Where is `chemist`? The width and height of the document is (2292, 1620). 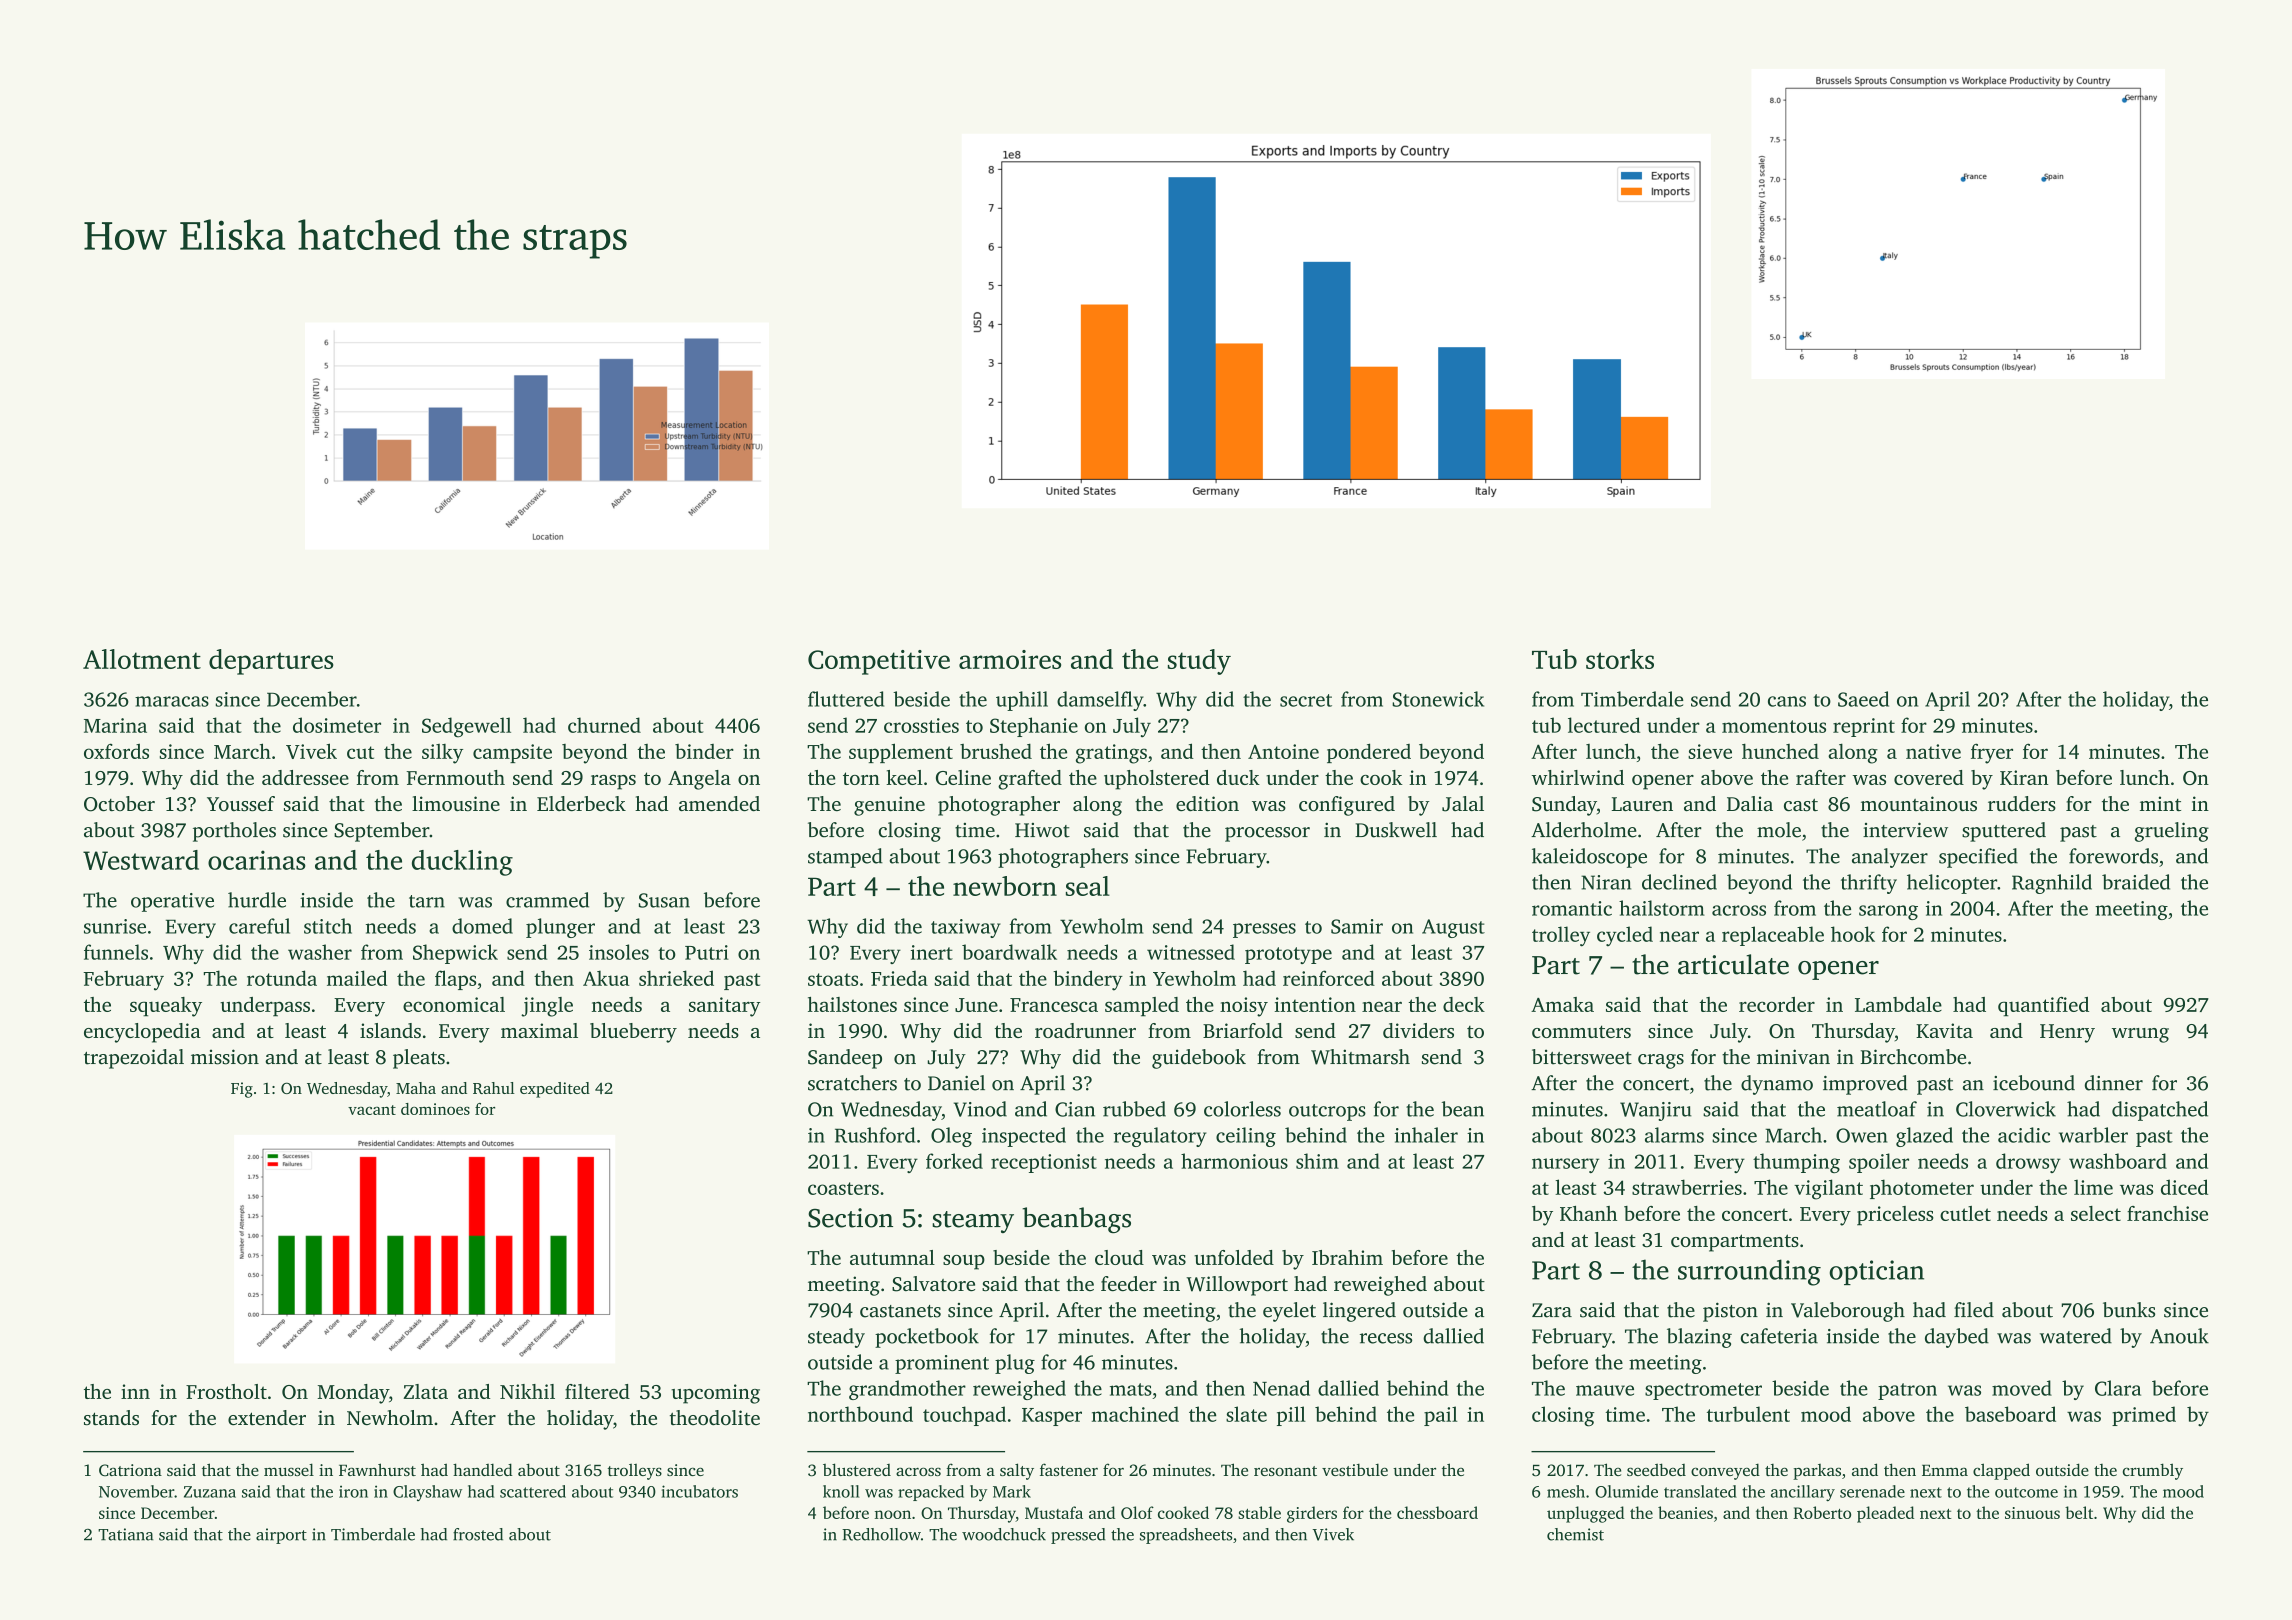
chemist is located at coordinates (1575, 1534).
